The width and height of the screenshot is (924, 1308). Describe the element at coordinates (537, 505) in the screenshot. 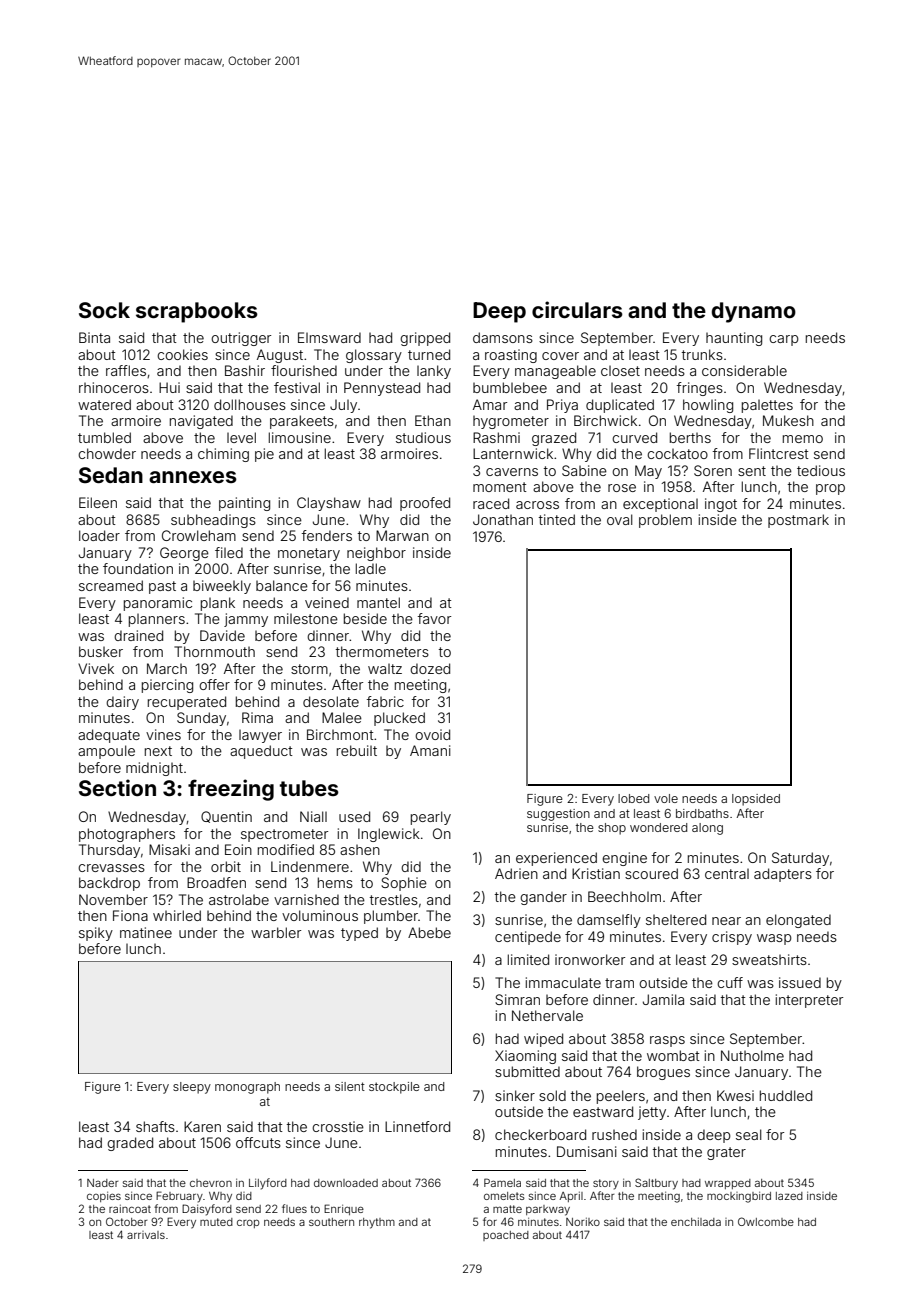

I see `across` at that location.
